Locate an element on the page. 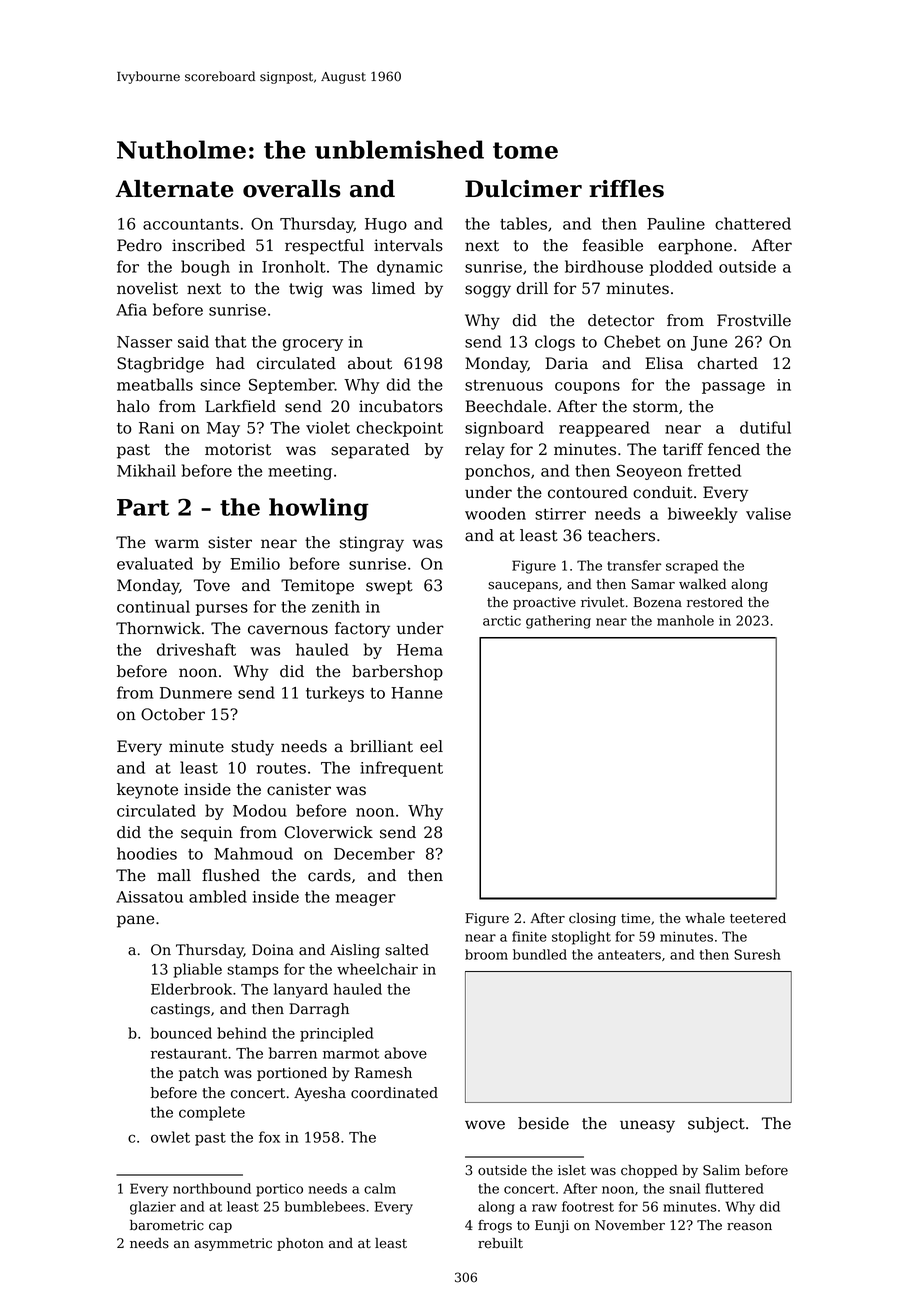 This document has height=1316, width=908. Eunji is located at coordinates (552, 1226).
